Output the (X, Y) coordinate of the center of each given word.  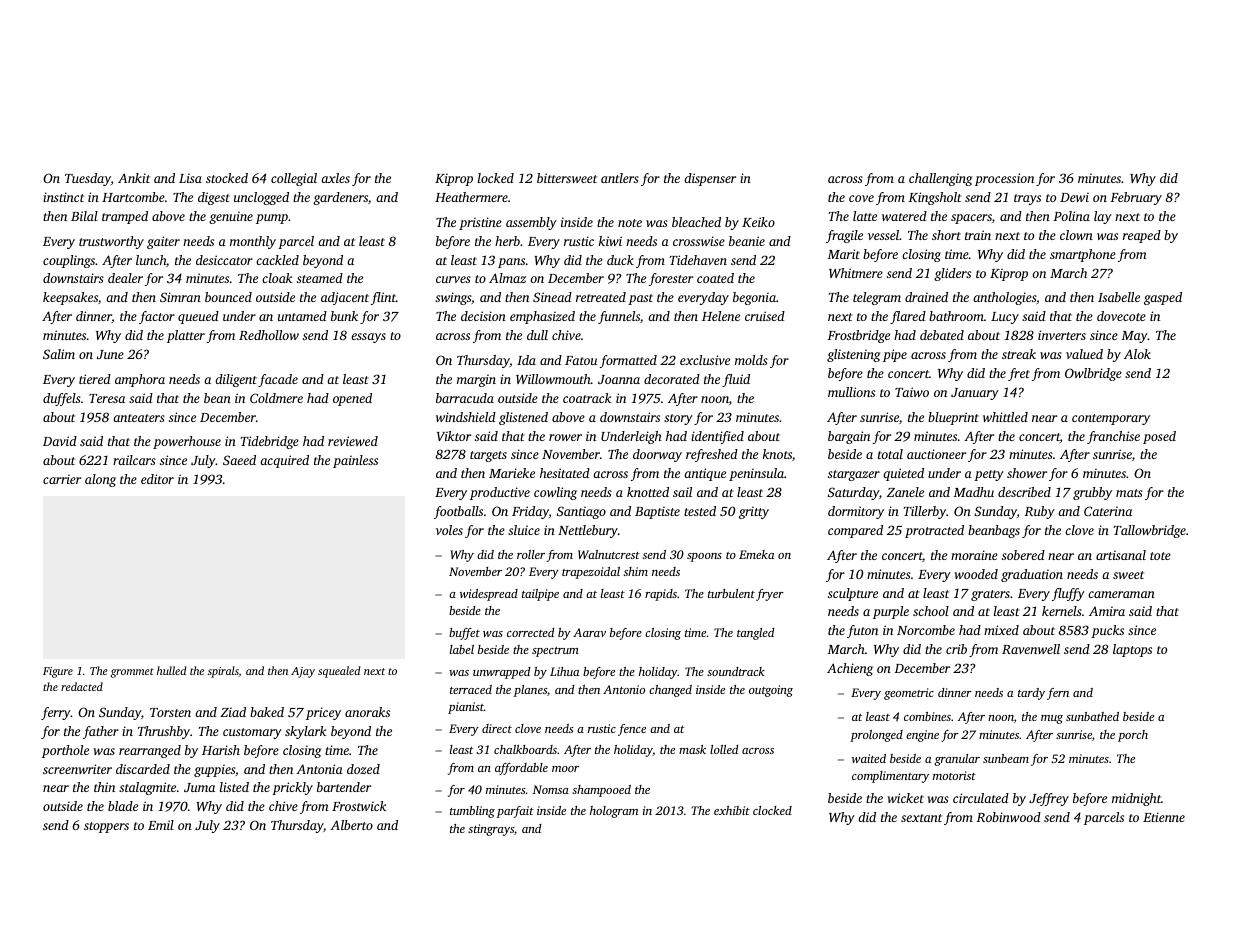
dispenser (710, 179)
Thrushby (164, 732)
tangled (755, 634)
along (100, 480)
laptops (1132, 650)
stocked (227, 178)
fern (1058, 694)
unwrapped (501, 673)
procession (1004, 179)
